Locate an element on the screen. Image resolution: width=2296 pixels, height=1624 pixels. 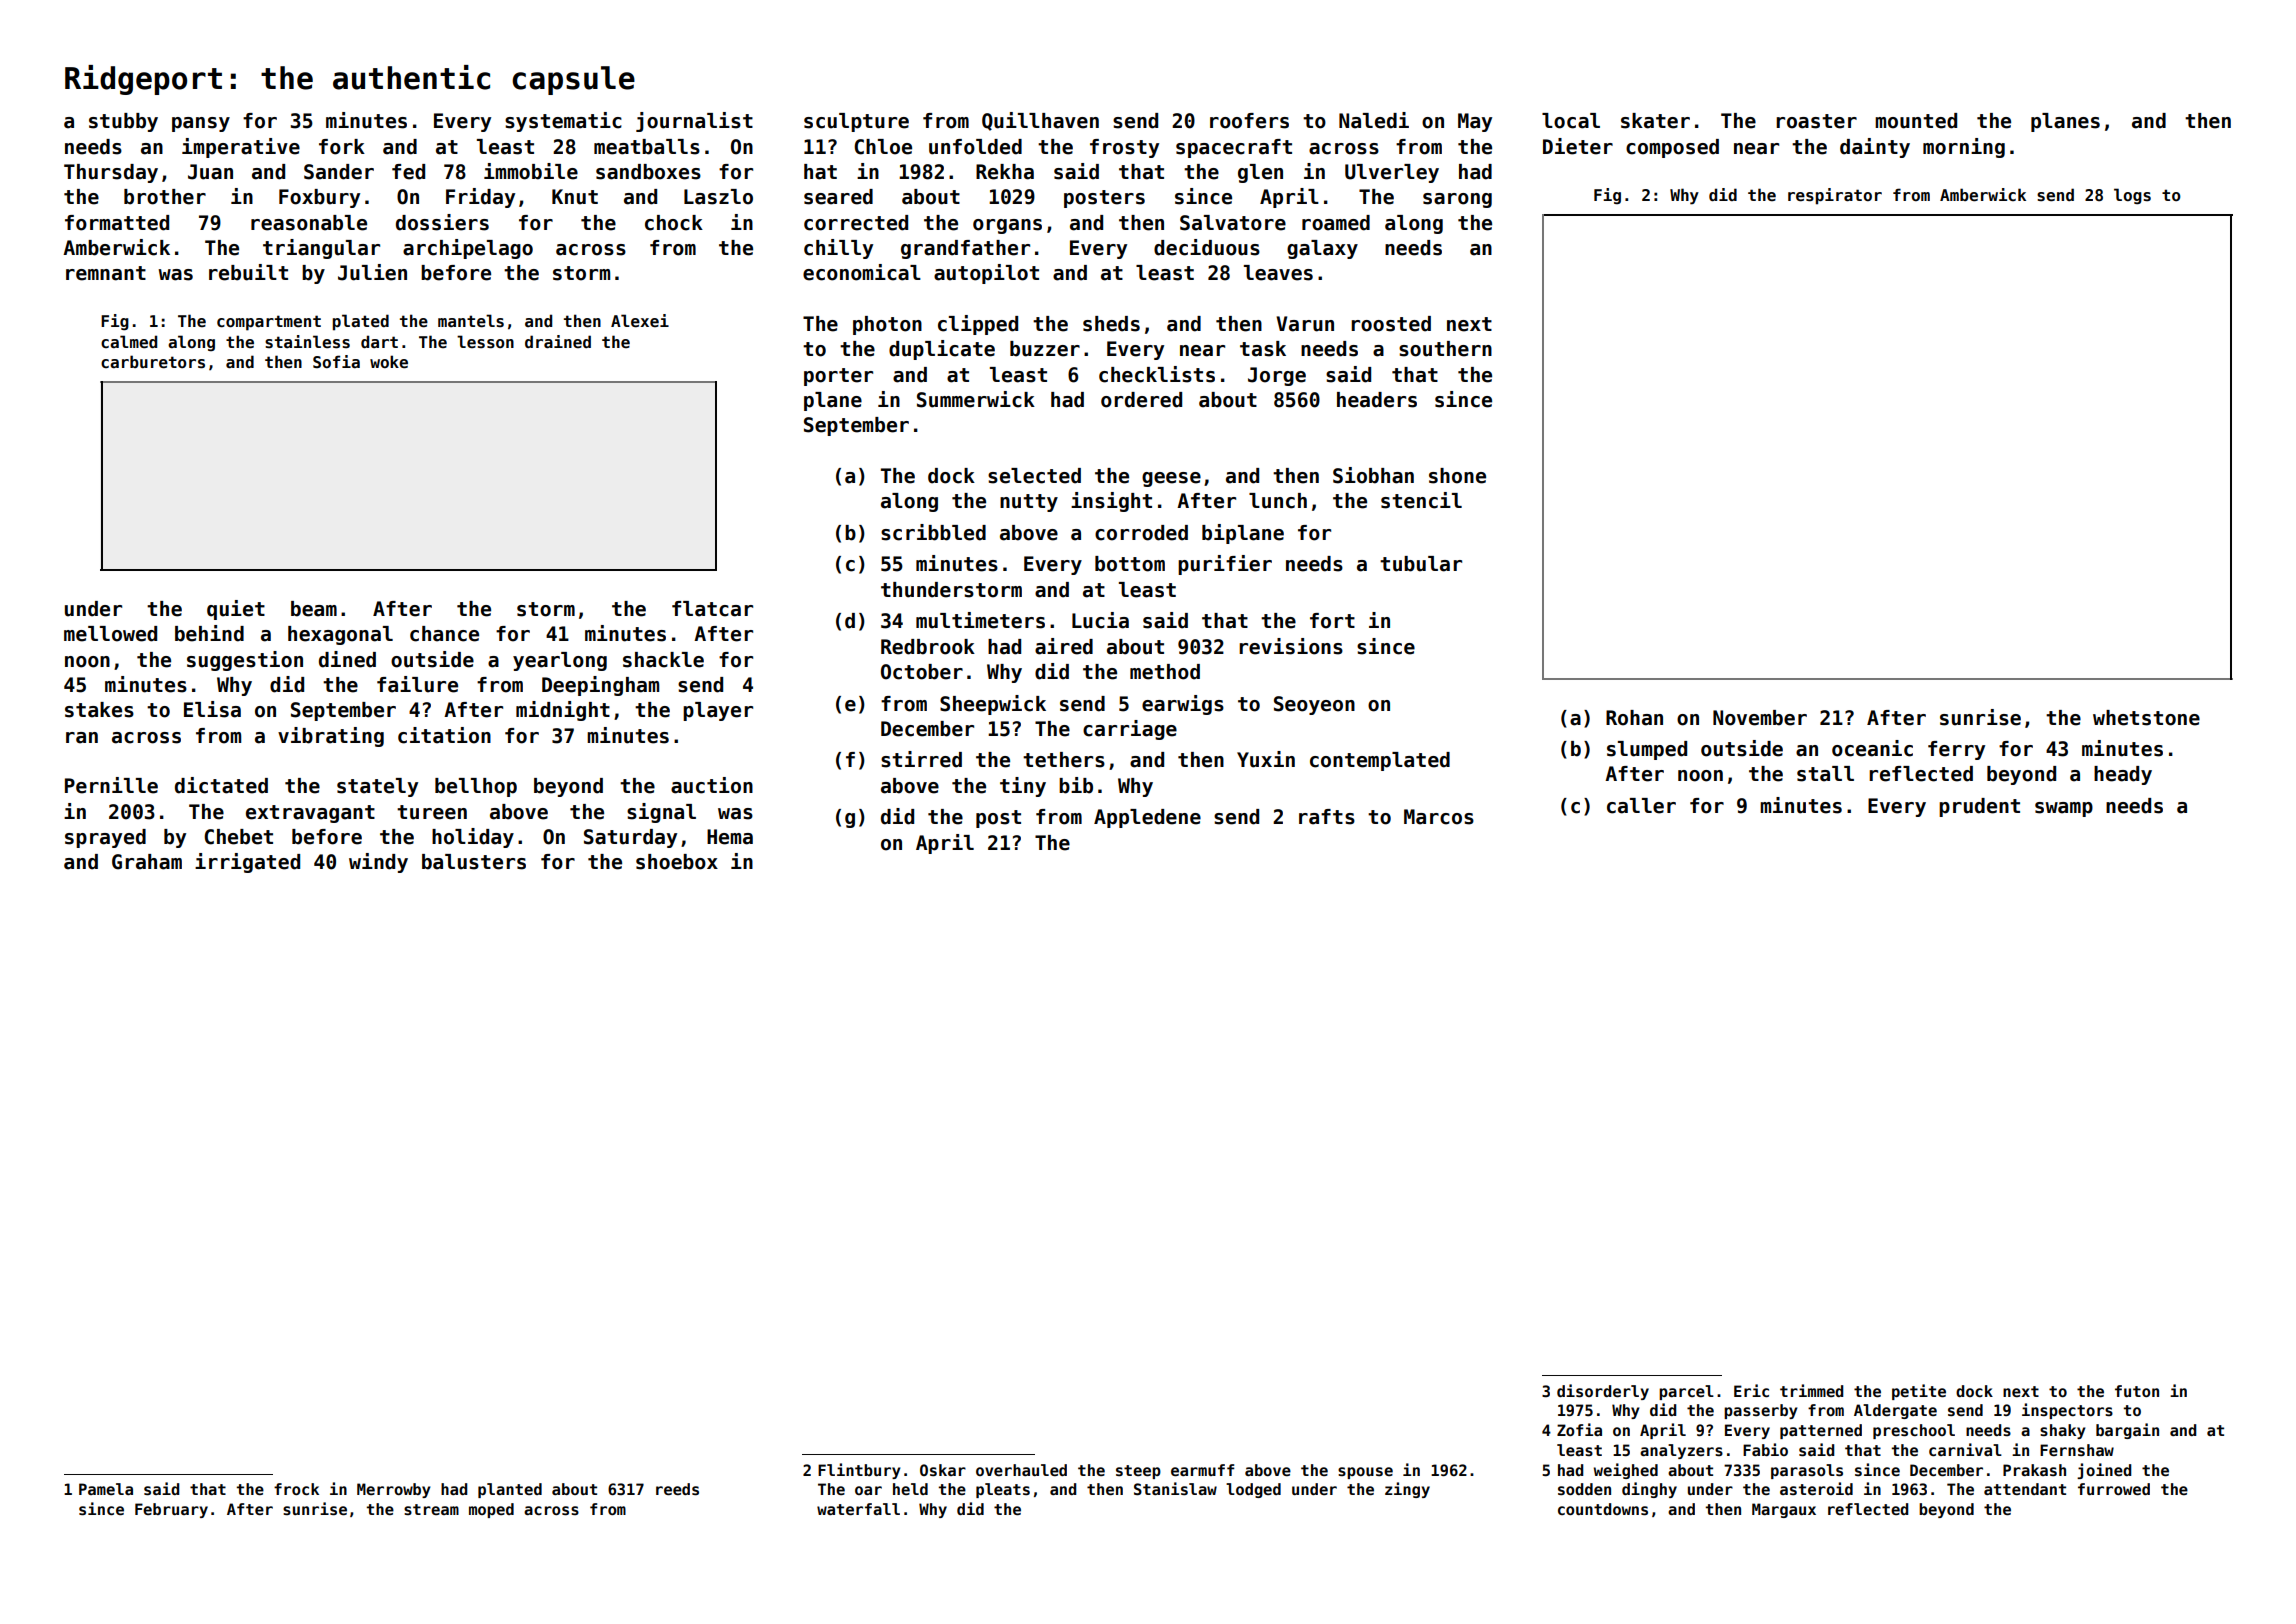
disorderly is located at coordinates (1603, 1392).
